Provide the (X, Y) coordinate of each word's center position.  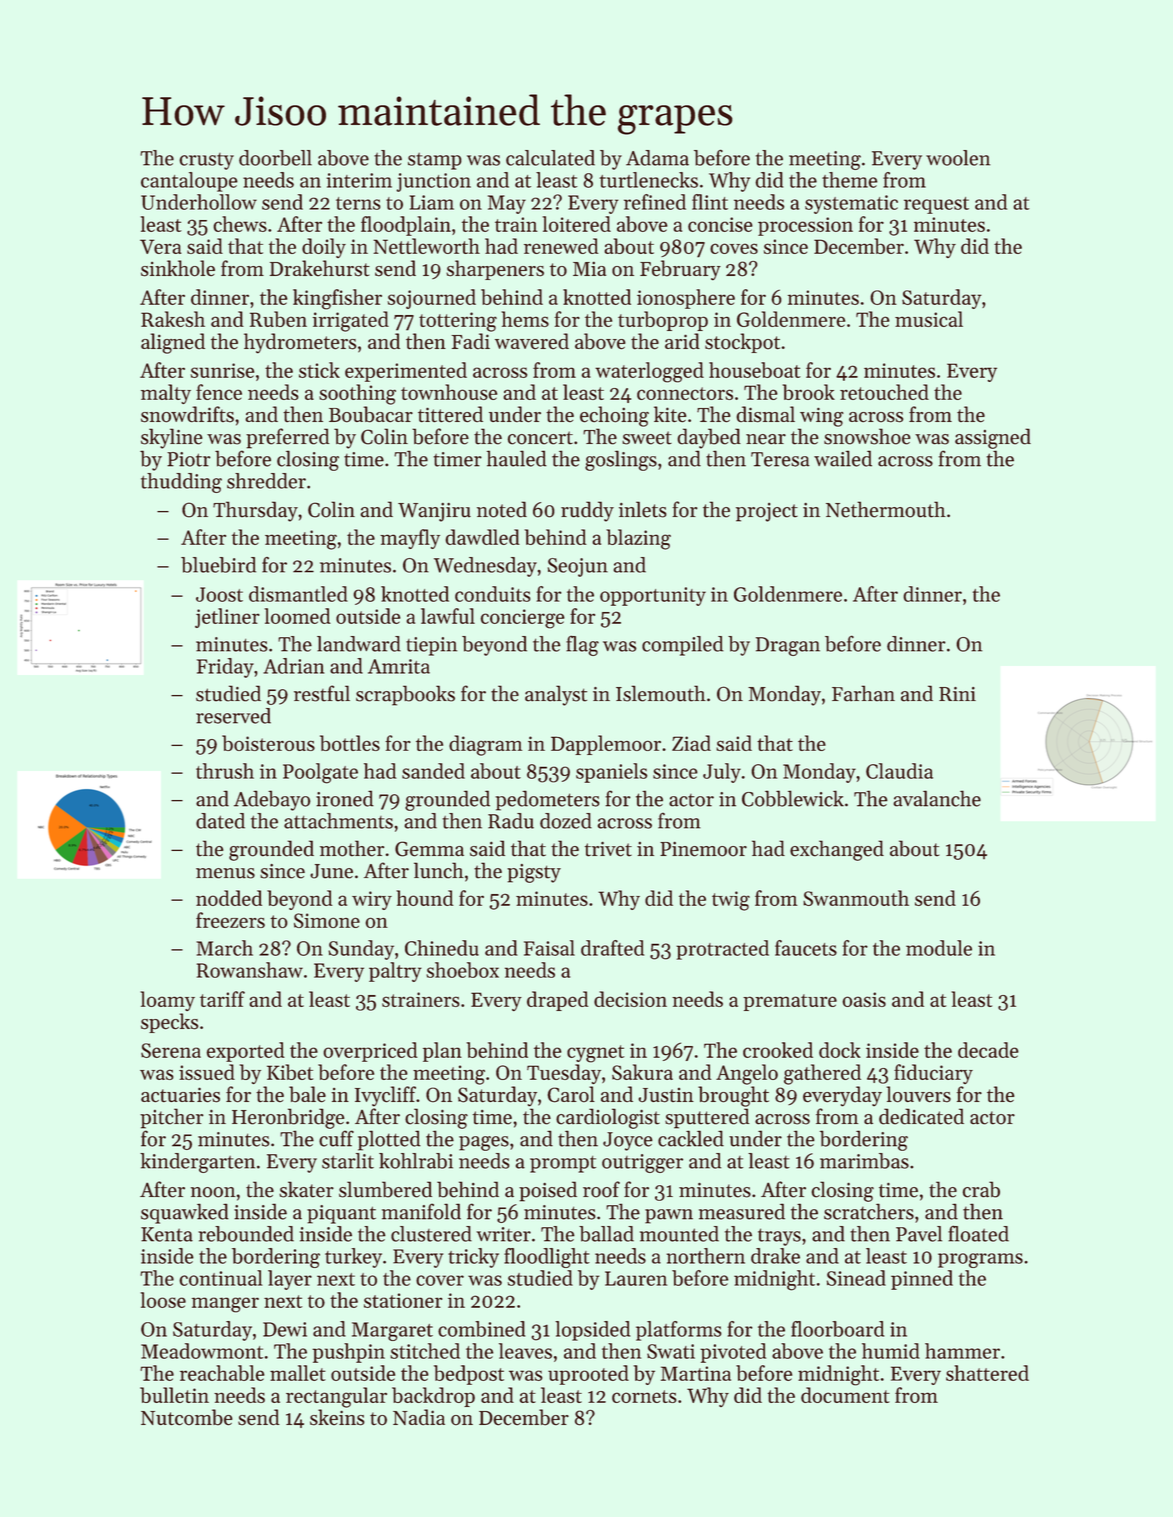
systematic (851, 204)
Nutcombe (187, 1417)
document (845, 1395)
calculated (550, 158)
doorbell (275, 158)
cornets (644, 1396)
